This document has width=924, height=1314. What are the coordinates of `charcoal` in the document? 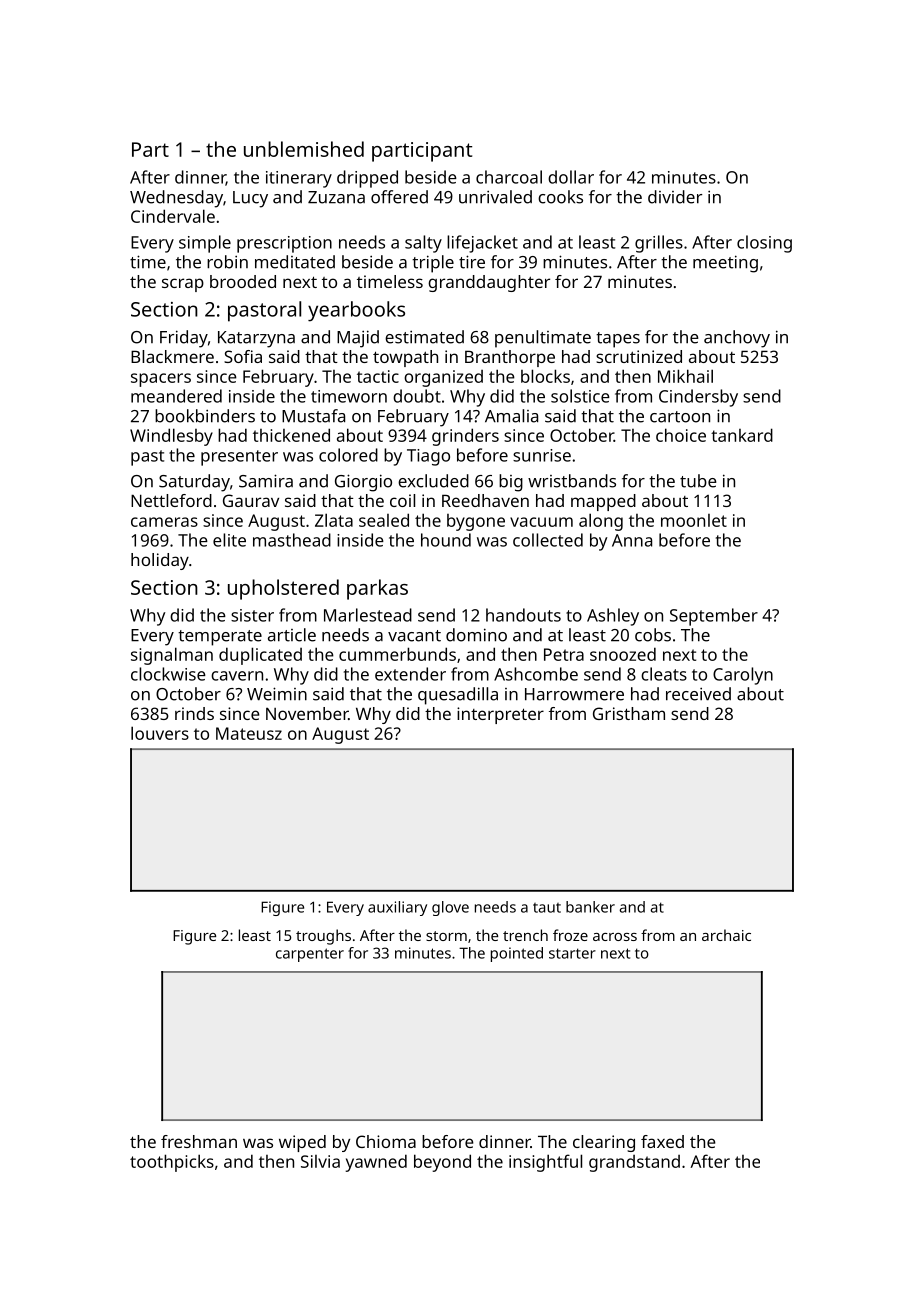 It's located at (509, 177).
